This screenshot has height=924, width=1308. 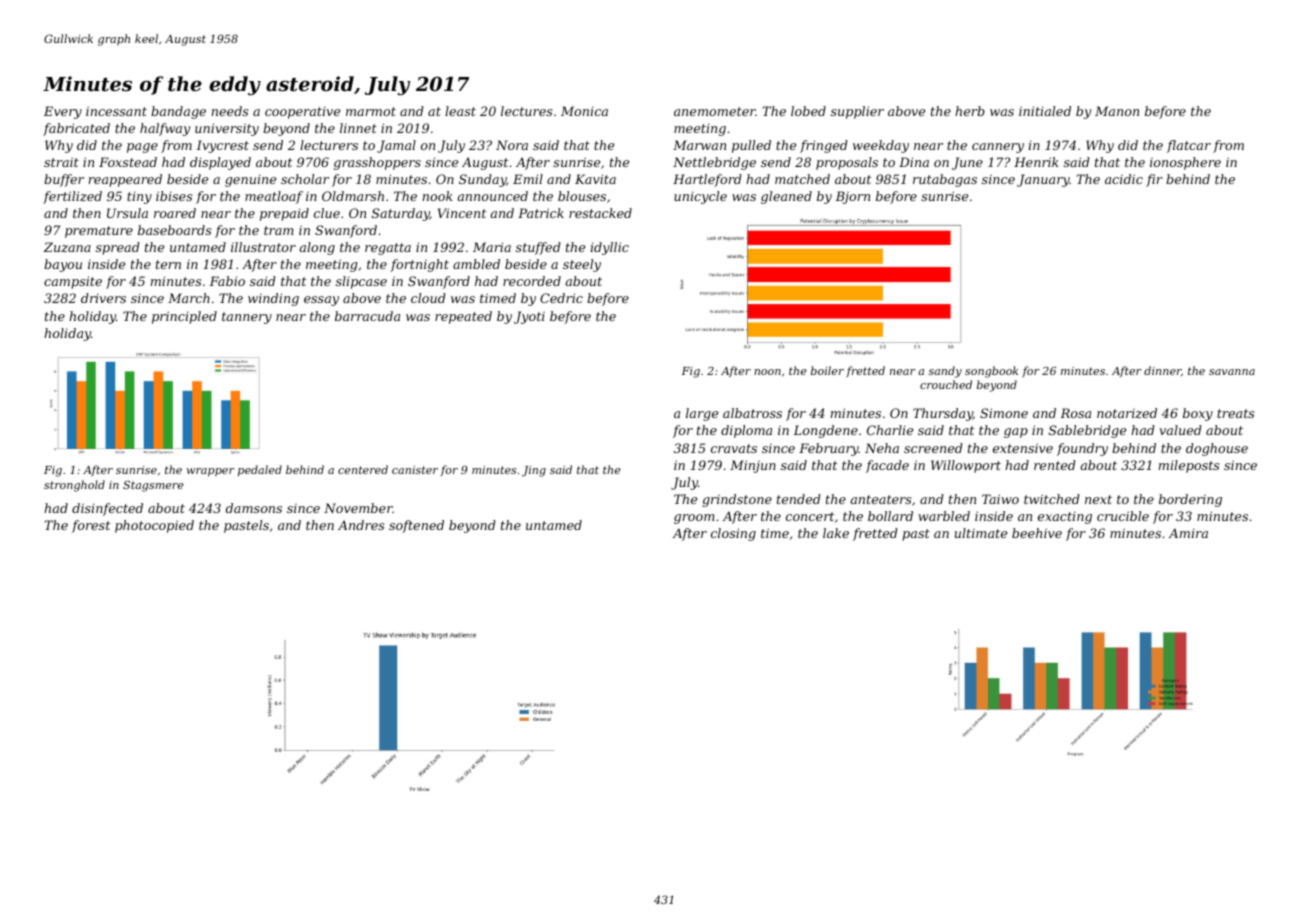 What do you see at coordinates (914, 162) in the screenshot?
I see `Dina` at bounding box center [914, 162].
